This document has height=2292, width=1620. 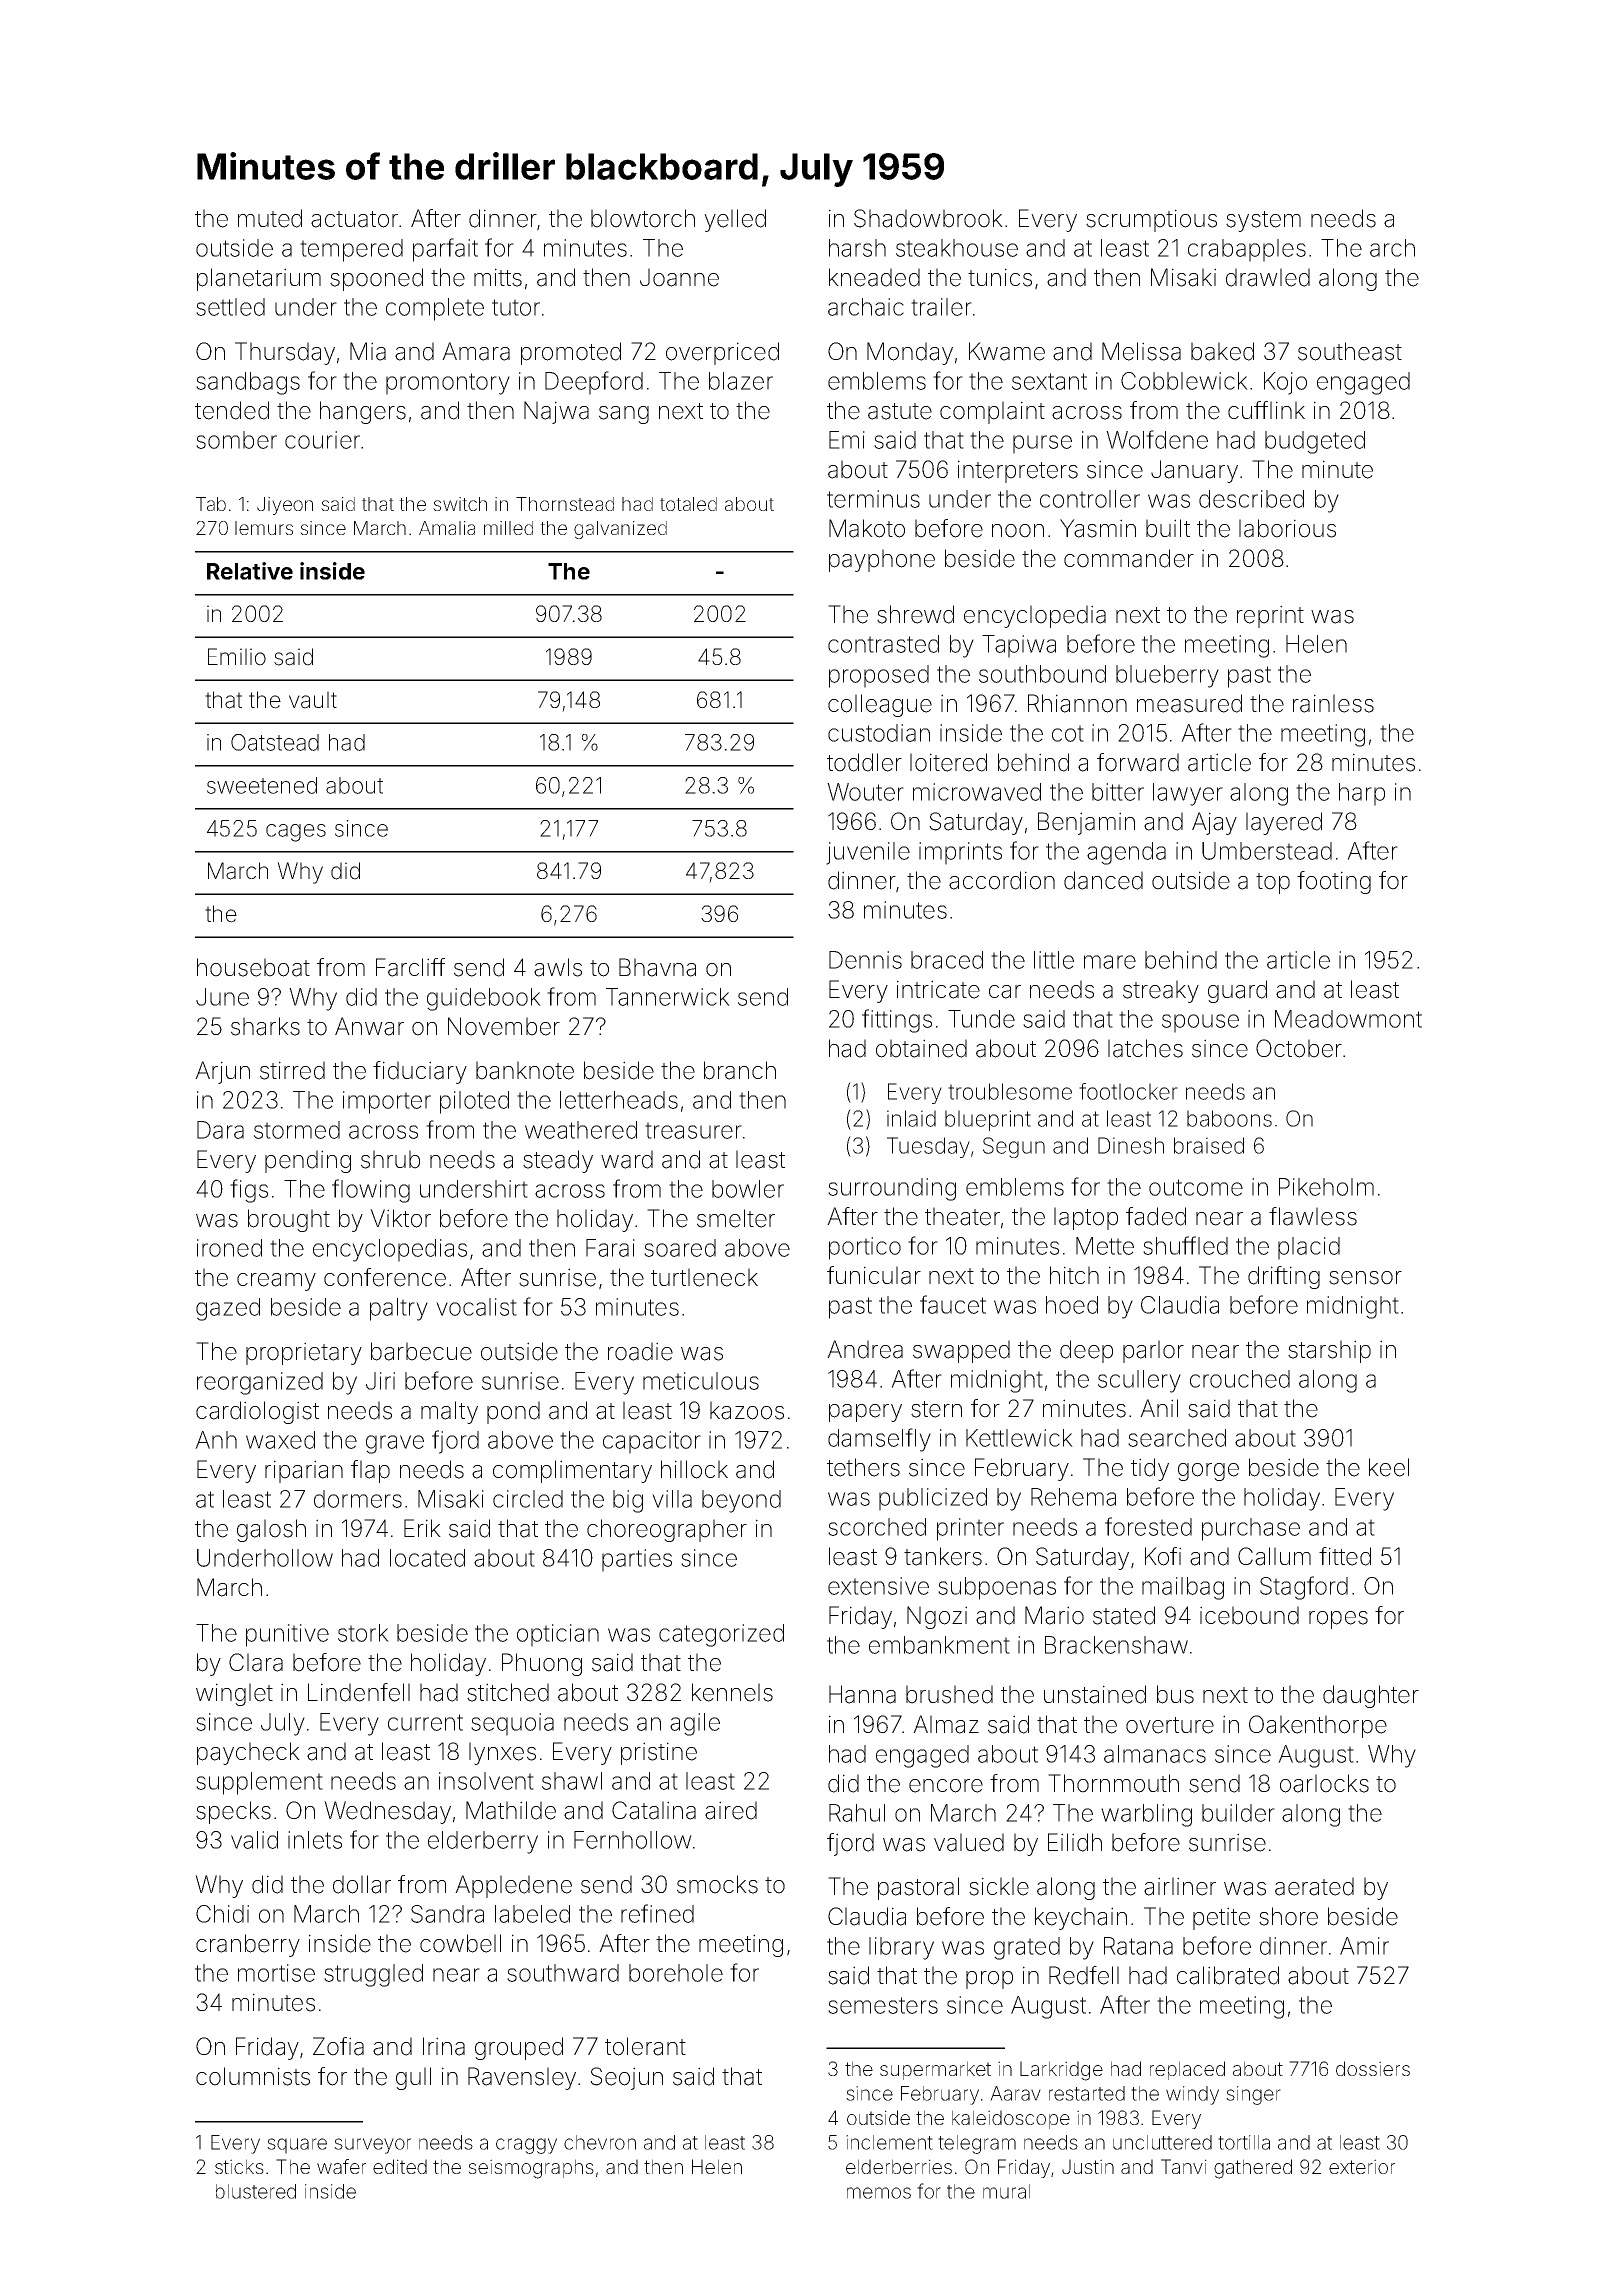 I want to click on Zofia, so click(x=338, y=2046).
